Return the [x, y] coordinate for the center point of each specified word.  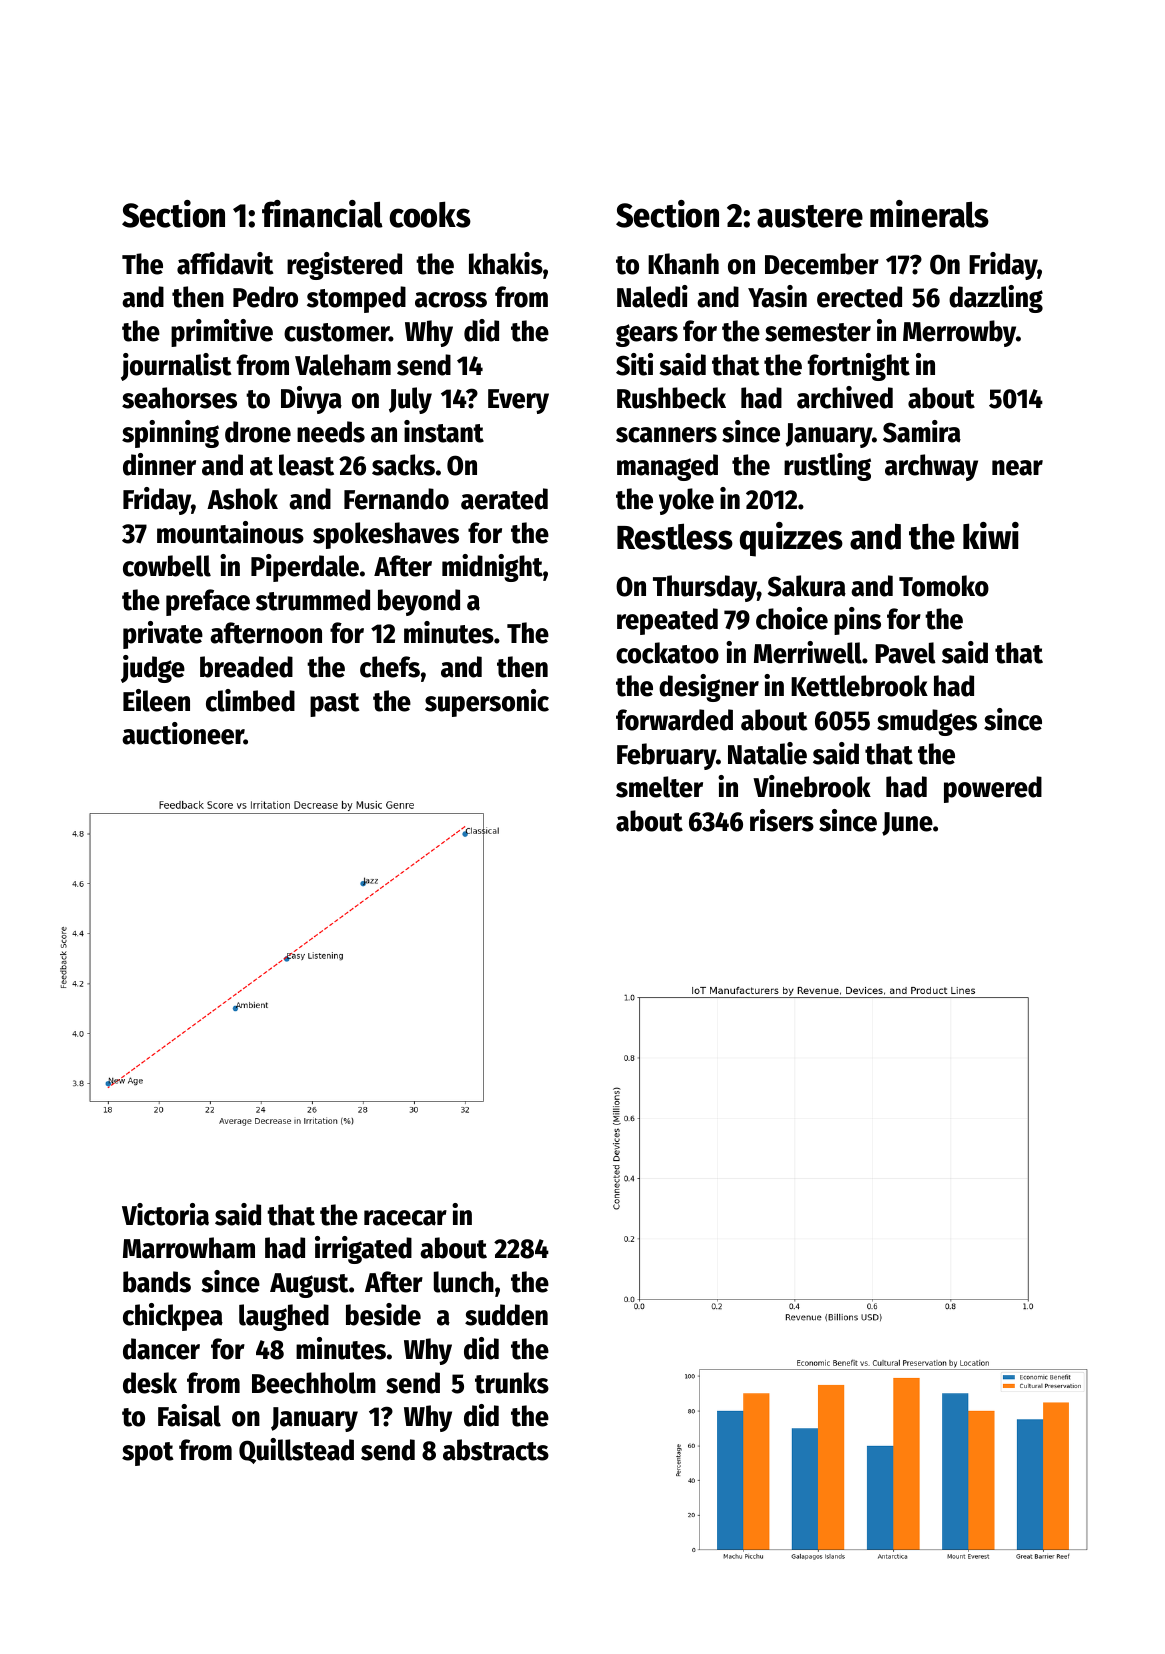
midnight [492, 568]
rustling [827, 467]
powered [993, 789]
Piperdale [305, 568]
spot [148, 1454]
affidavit [225, 263]
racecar [405, 1218]
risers [782, 820]
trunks [512, 1383]
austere [810, 216]
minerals [929, 214]
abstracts [496, 1450]
